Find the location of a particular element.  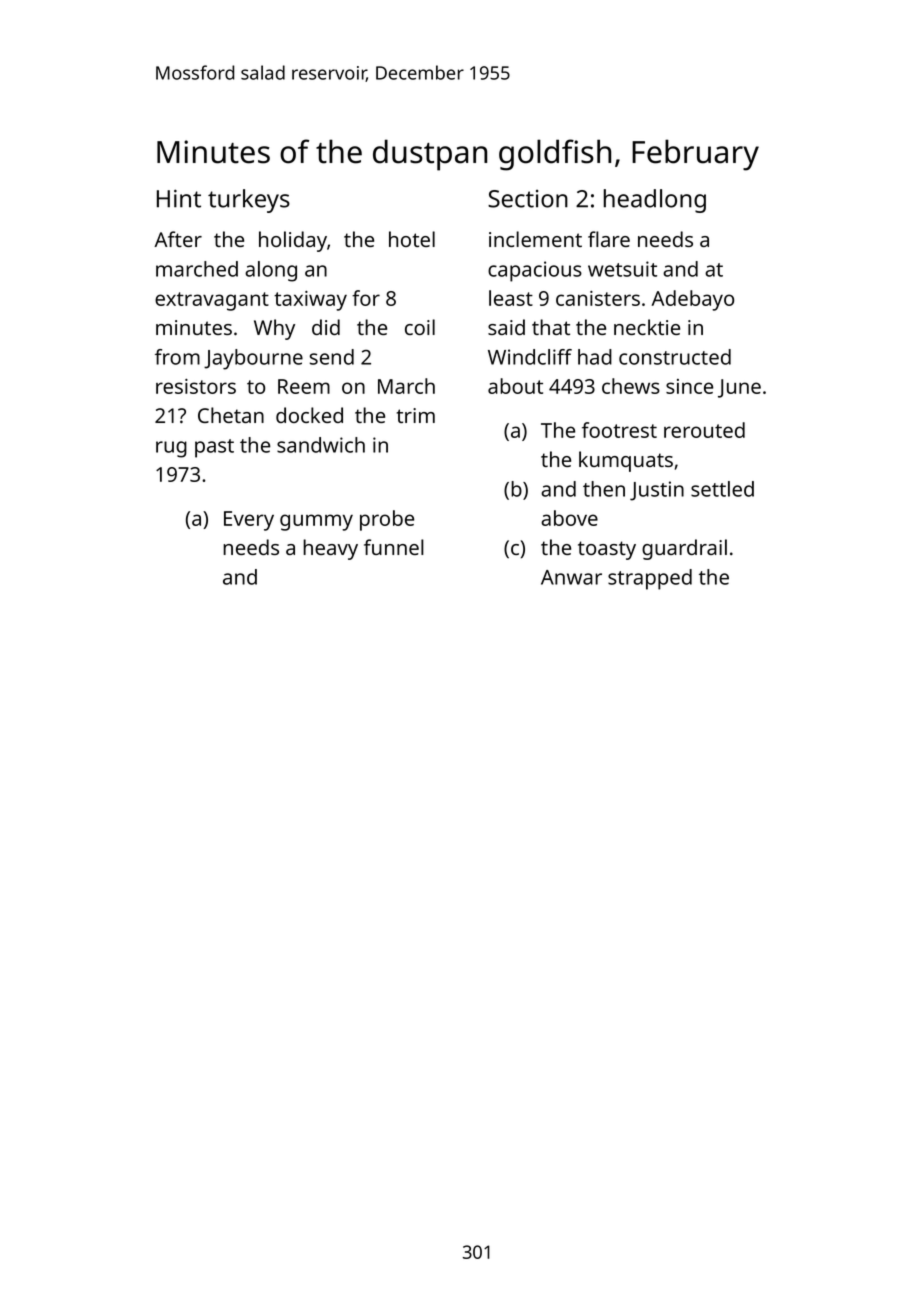

Every is located at coordinates (249, 521).
